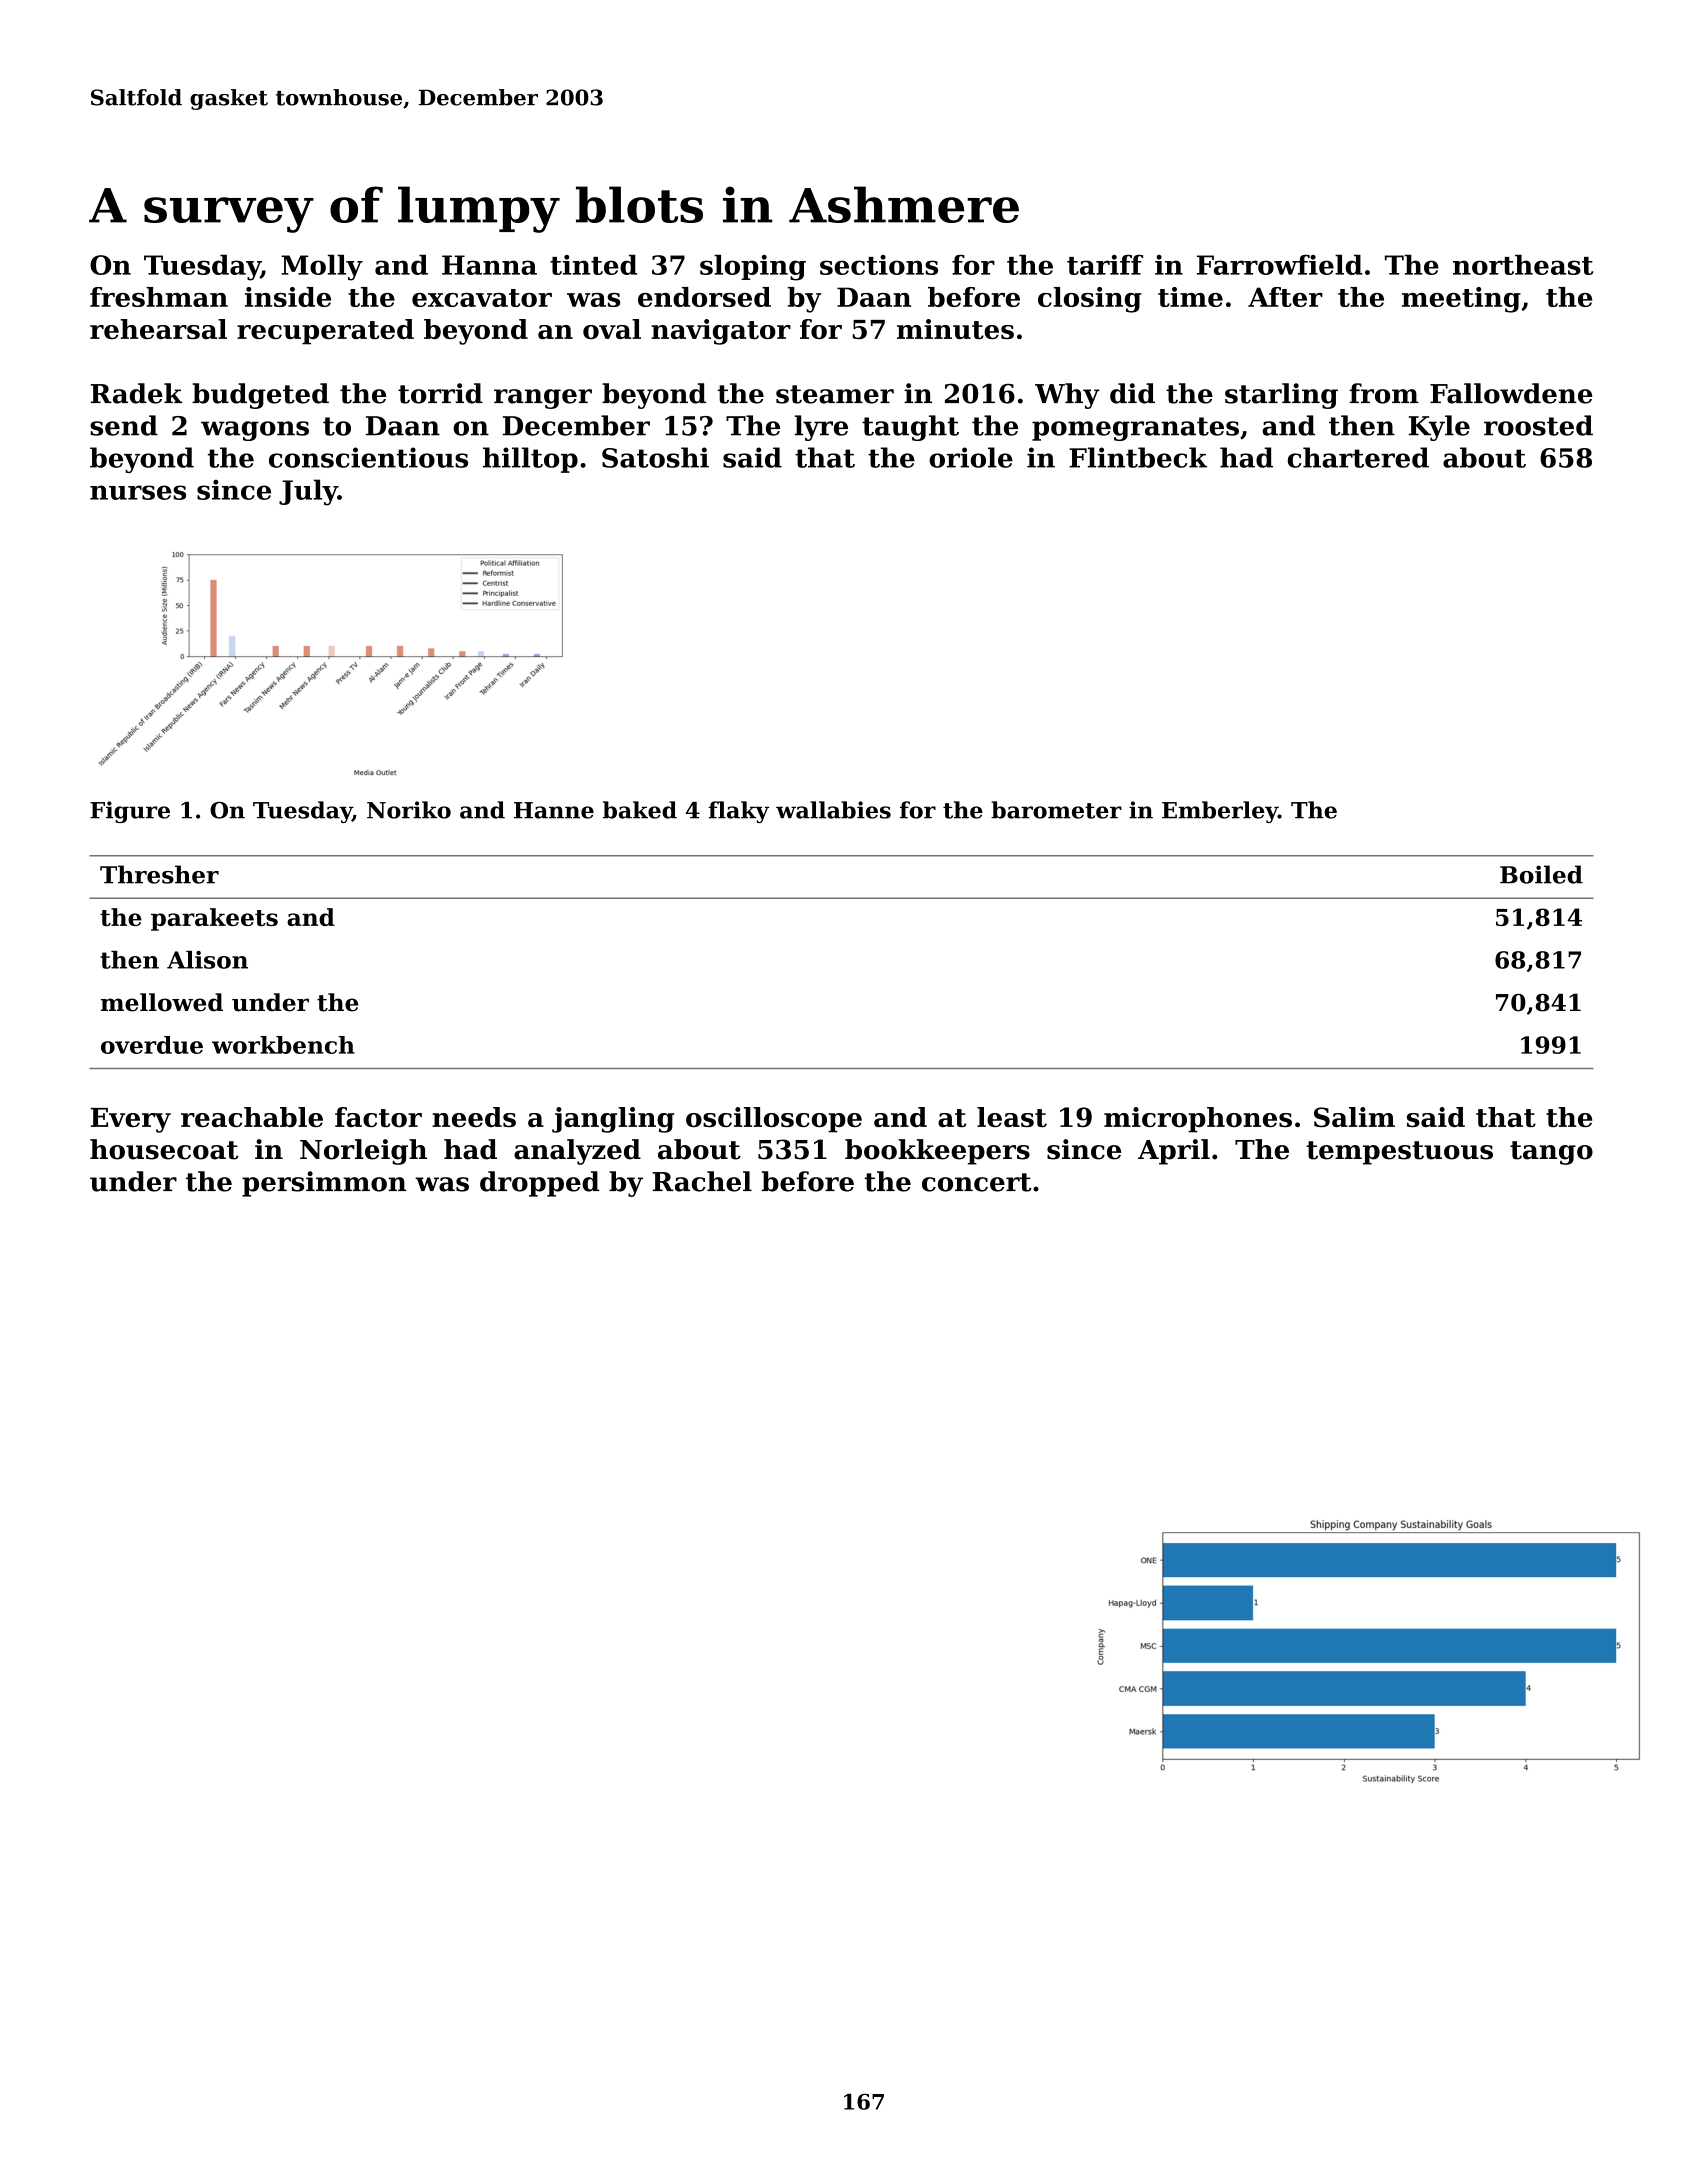  I want to click on oscilloscope, so click(774, 1120).
